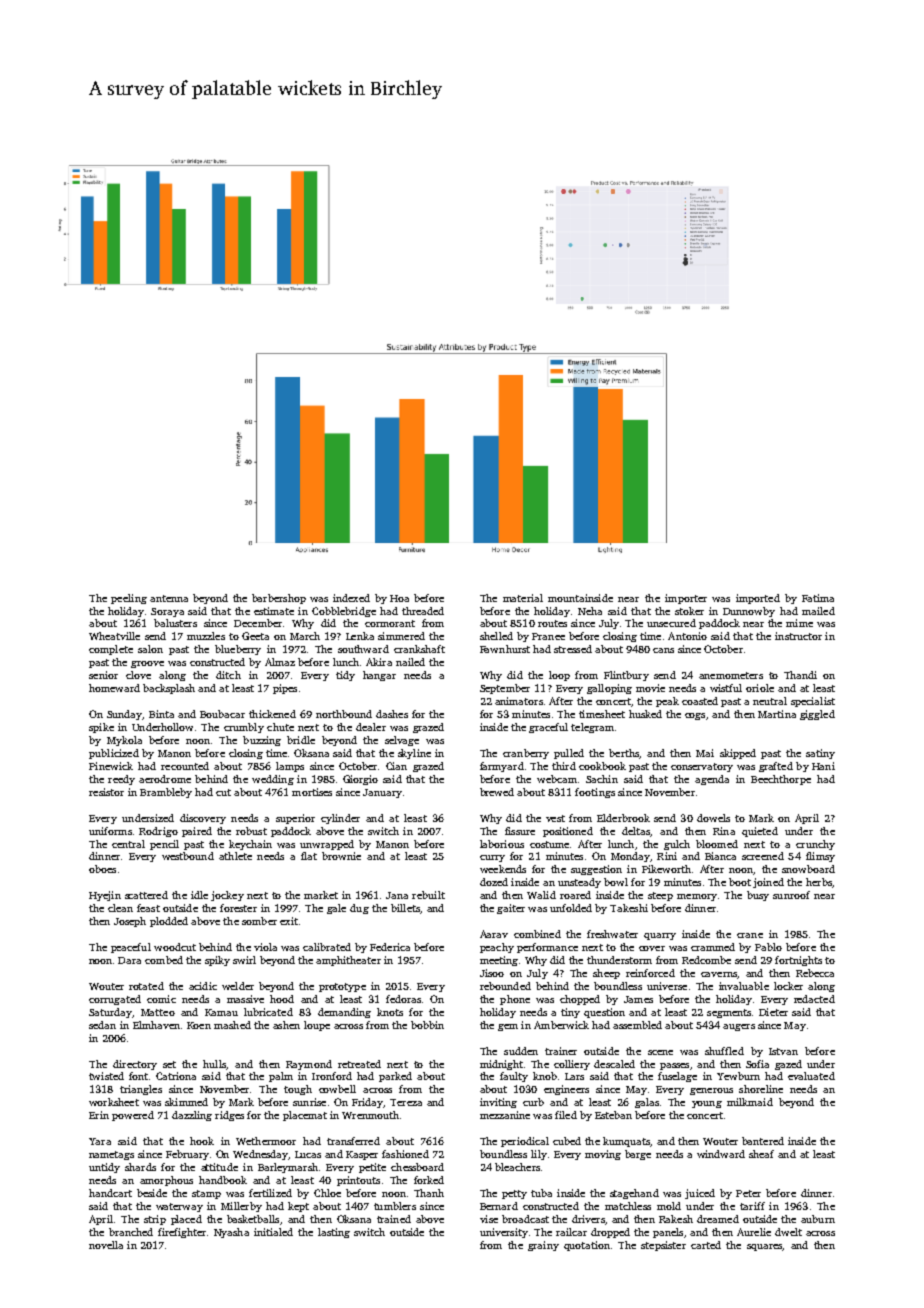 Image resolution: width=924 pixels, height=1308 pixels. Describe the element at coordinates (110, 1193) in the document. I see `handcart` at that location.
